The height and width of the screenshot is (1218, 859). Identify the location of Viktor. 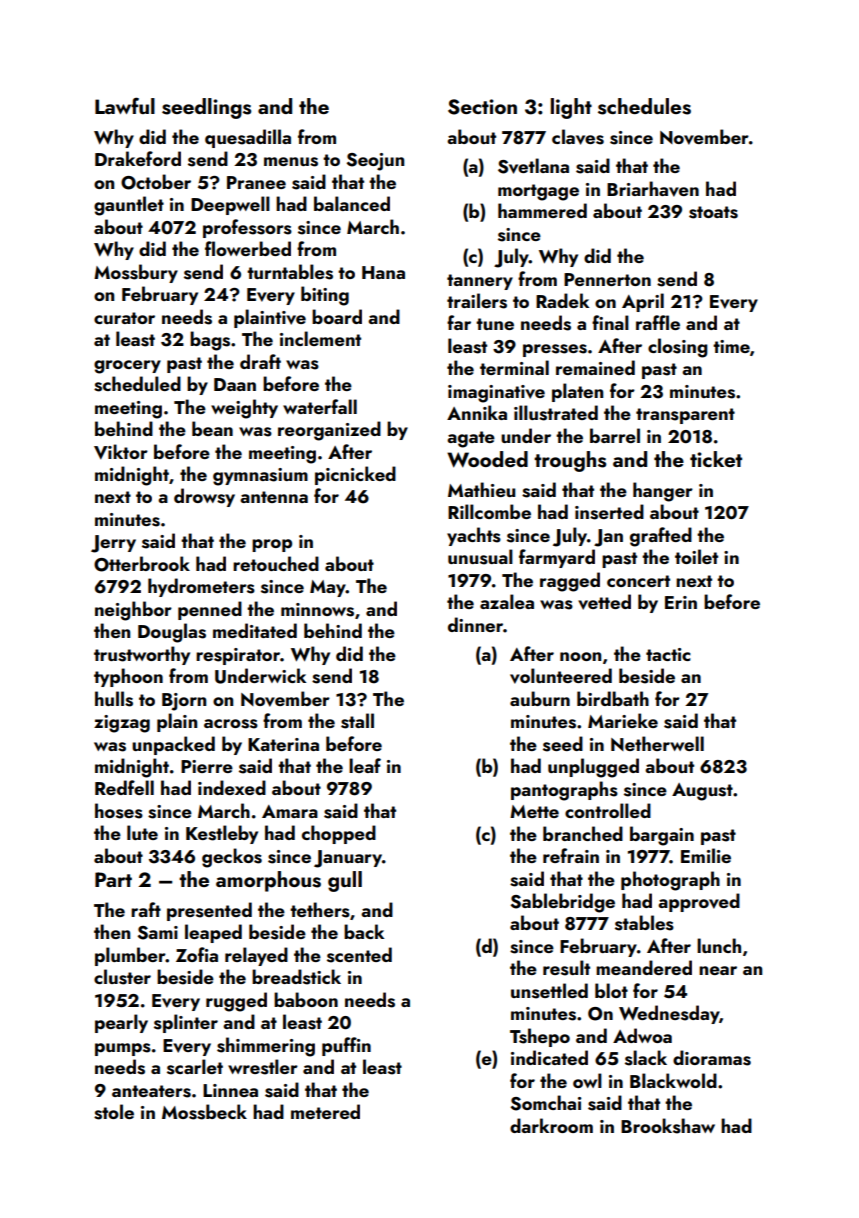
(121, 452).
